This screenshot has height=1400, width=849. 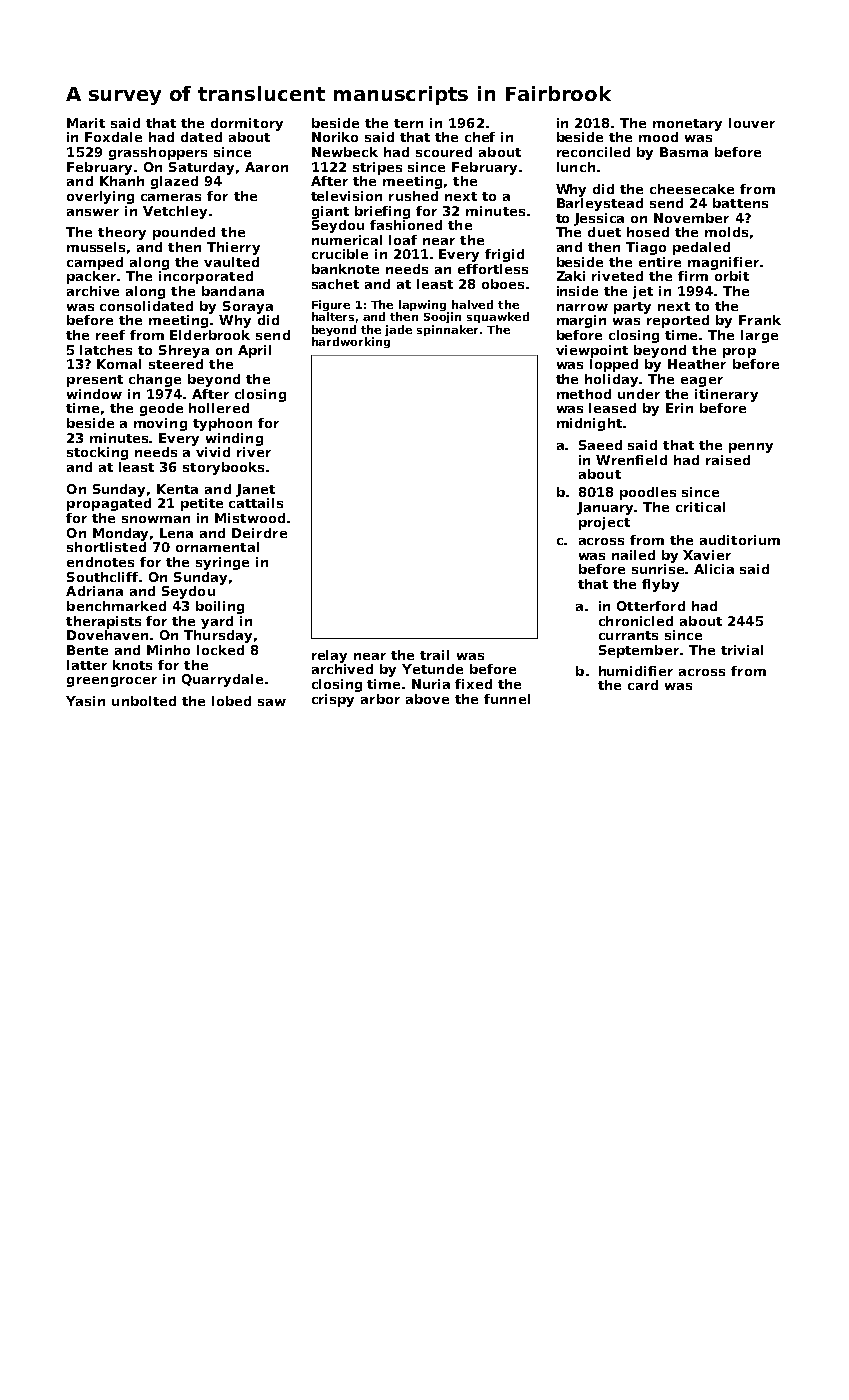 I want to click on Janet, so click(x=255, y=490).
